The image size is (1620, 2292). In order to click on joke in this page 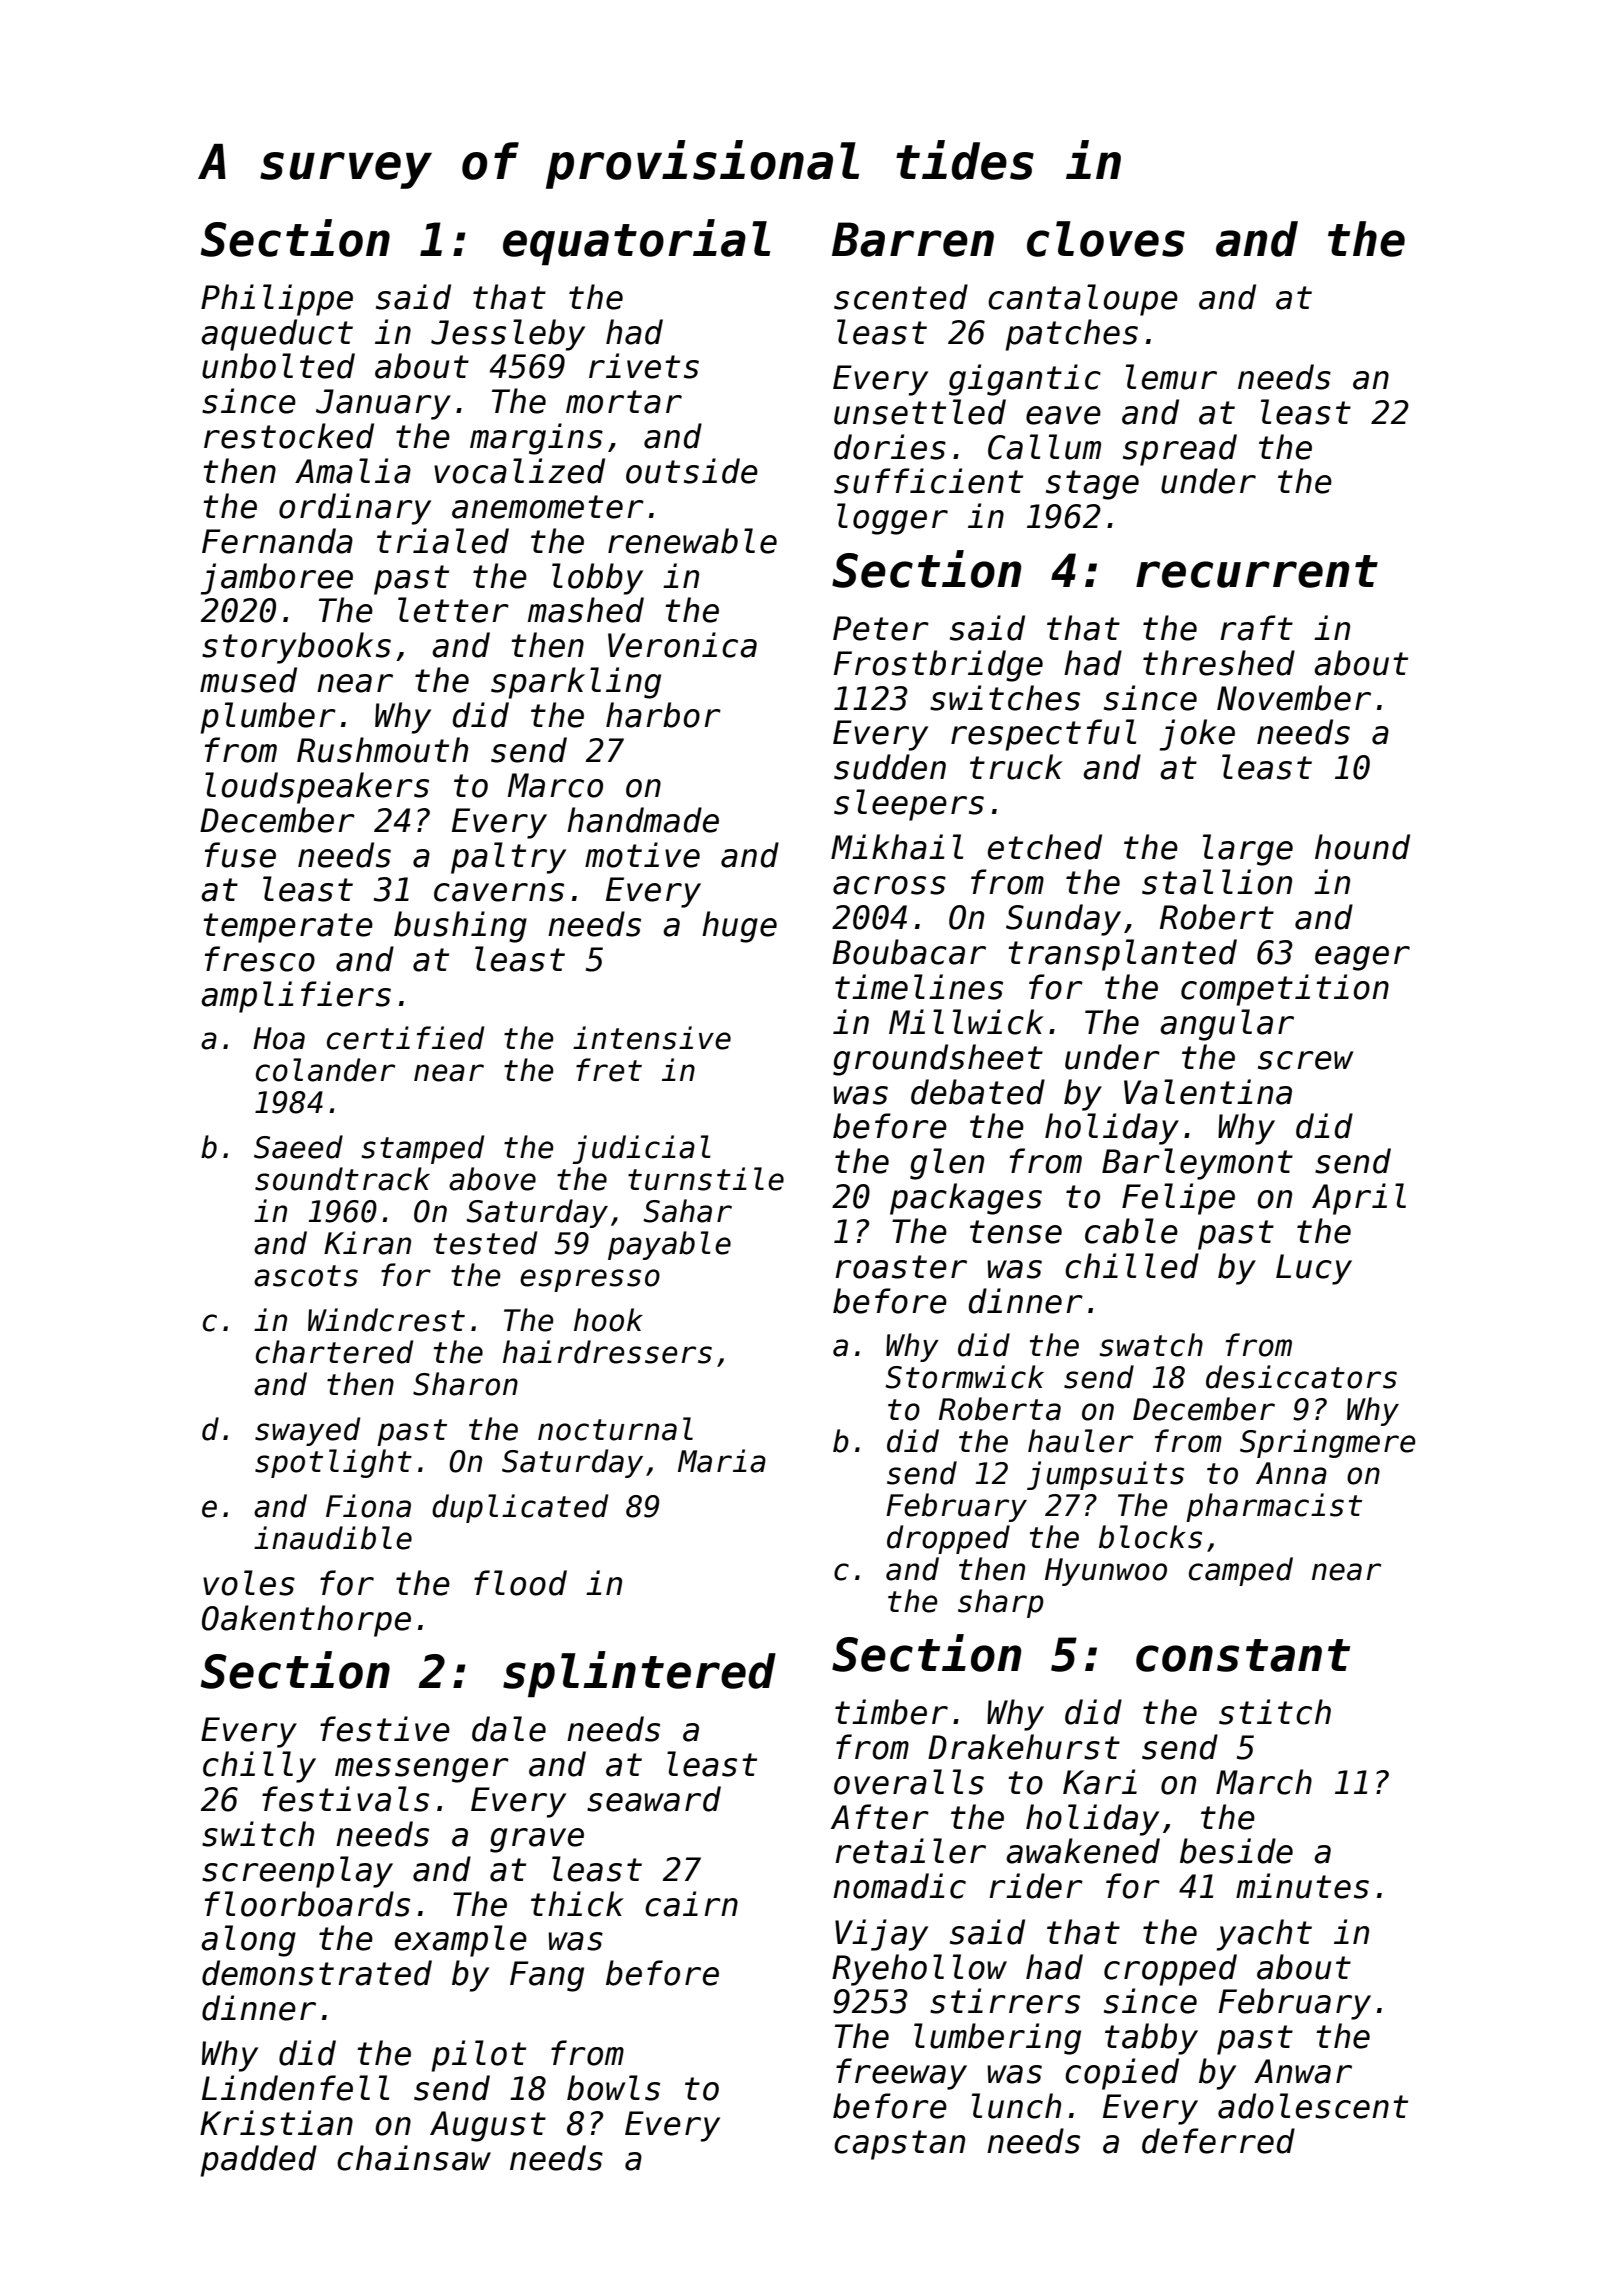, I will do `click(1197, 735)`.
